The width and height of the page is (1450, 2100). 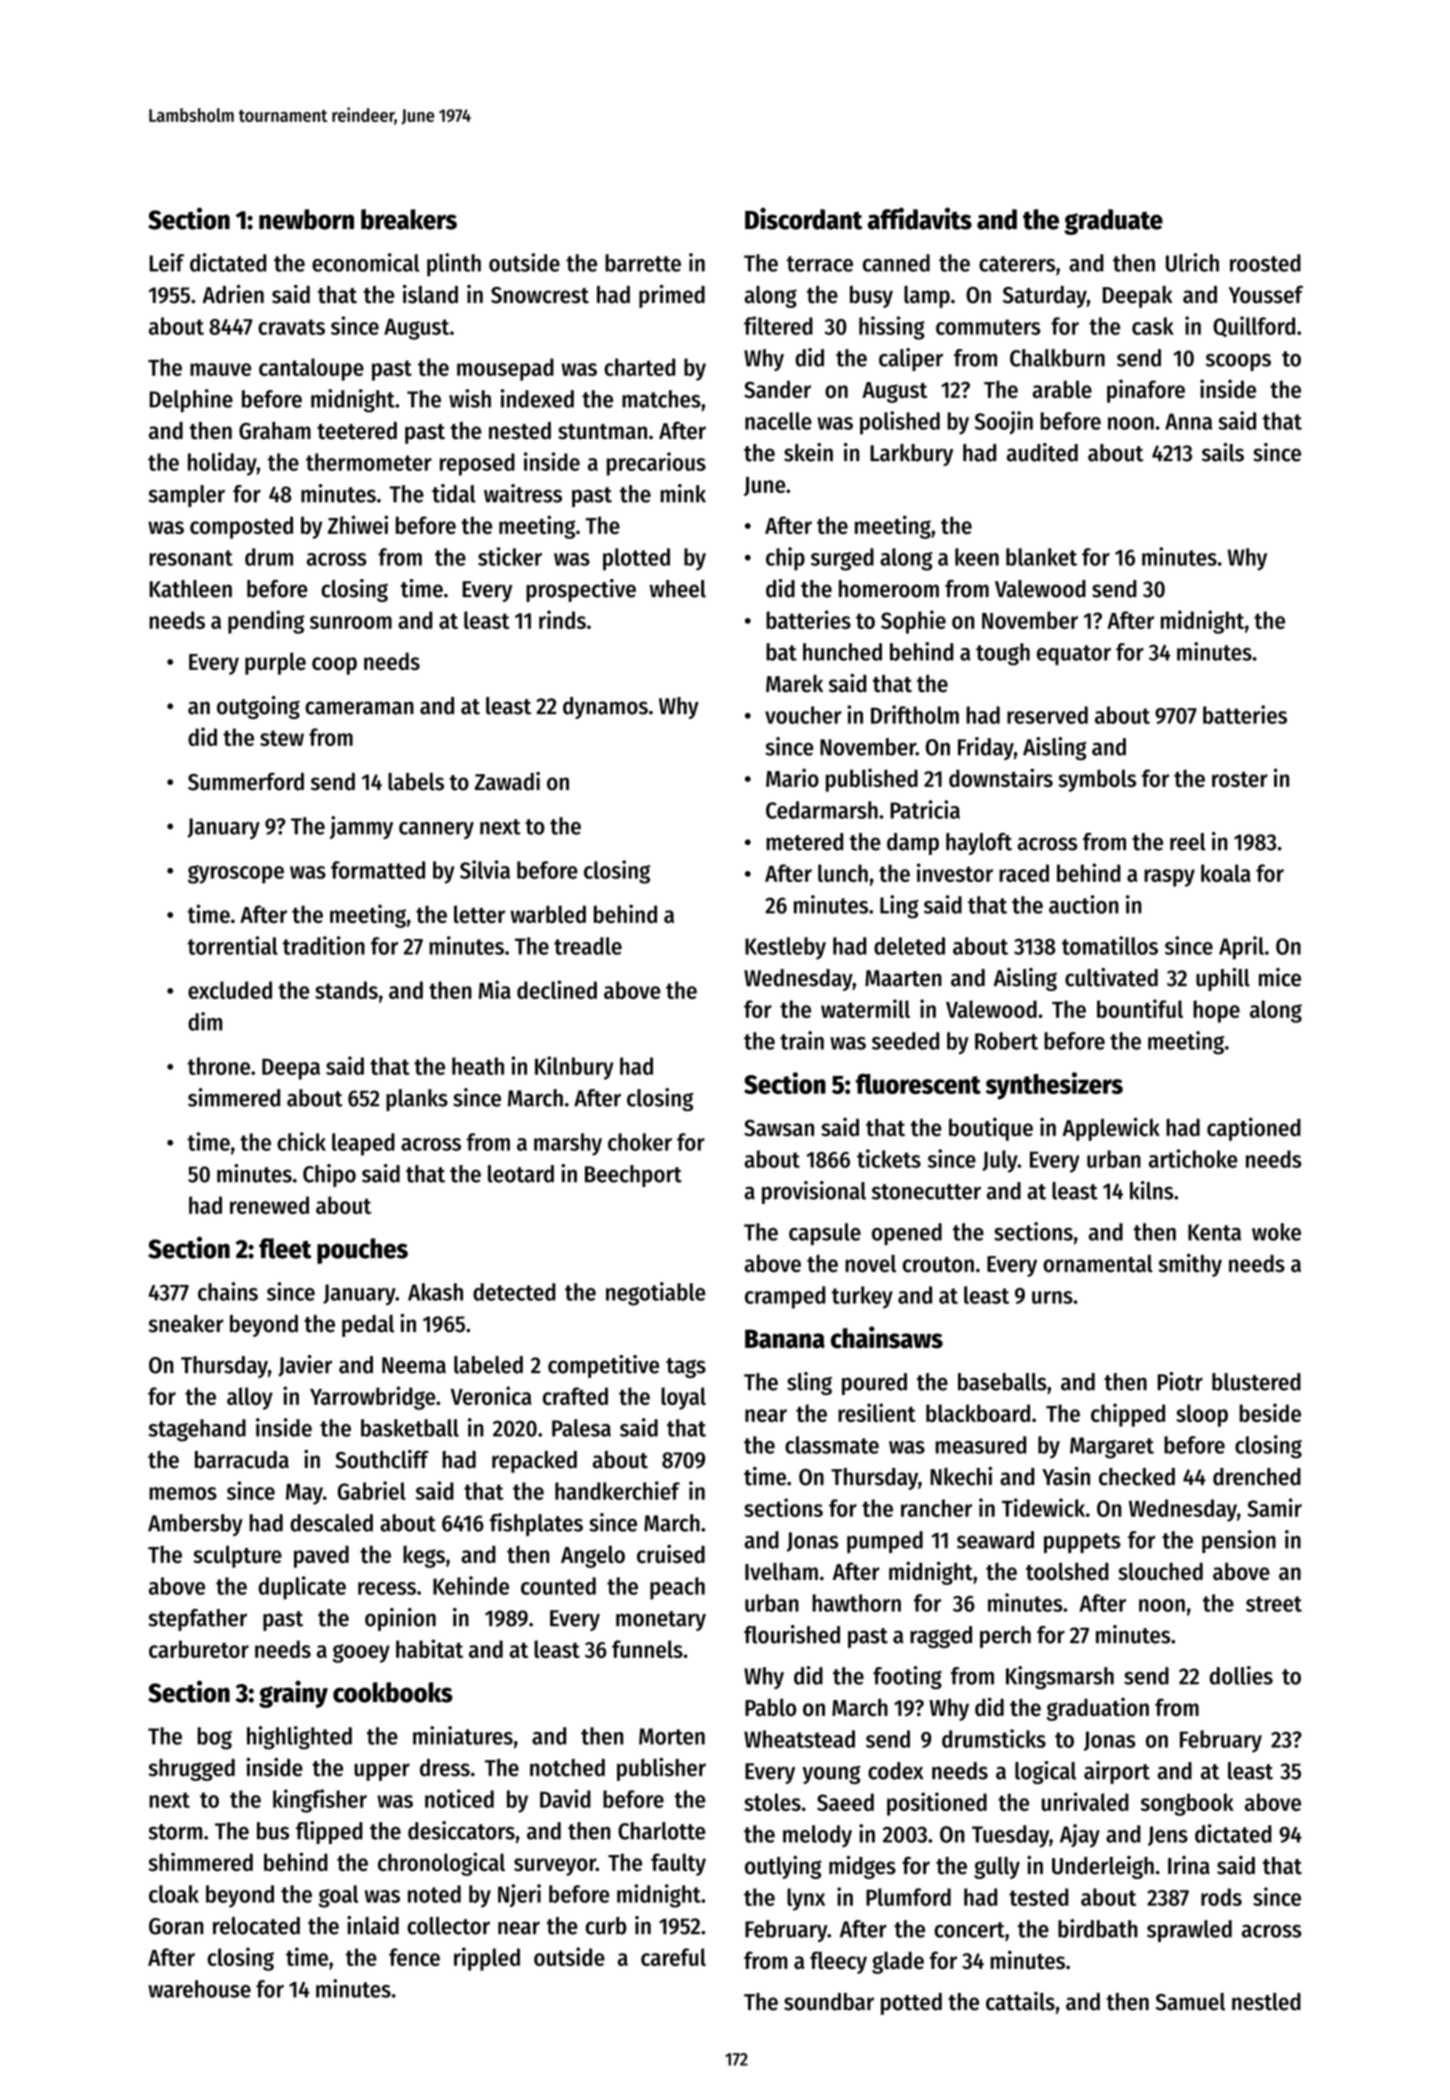 What do you see at coordinates (199, 1989) in the page?
I see `warehouse` at bounding box center [199, 1989].
